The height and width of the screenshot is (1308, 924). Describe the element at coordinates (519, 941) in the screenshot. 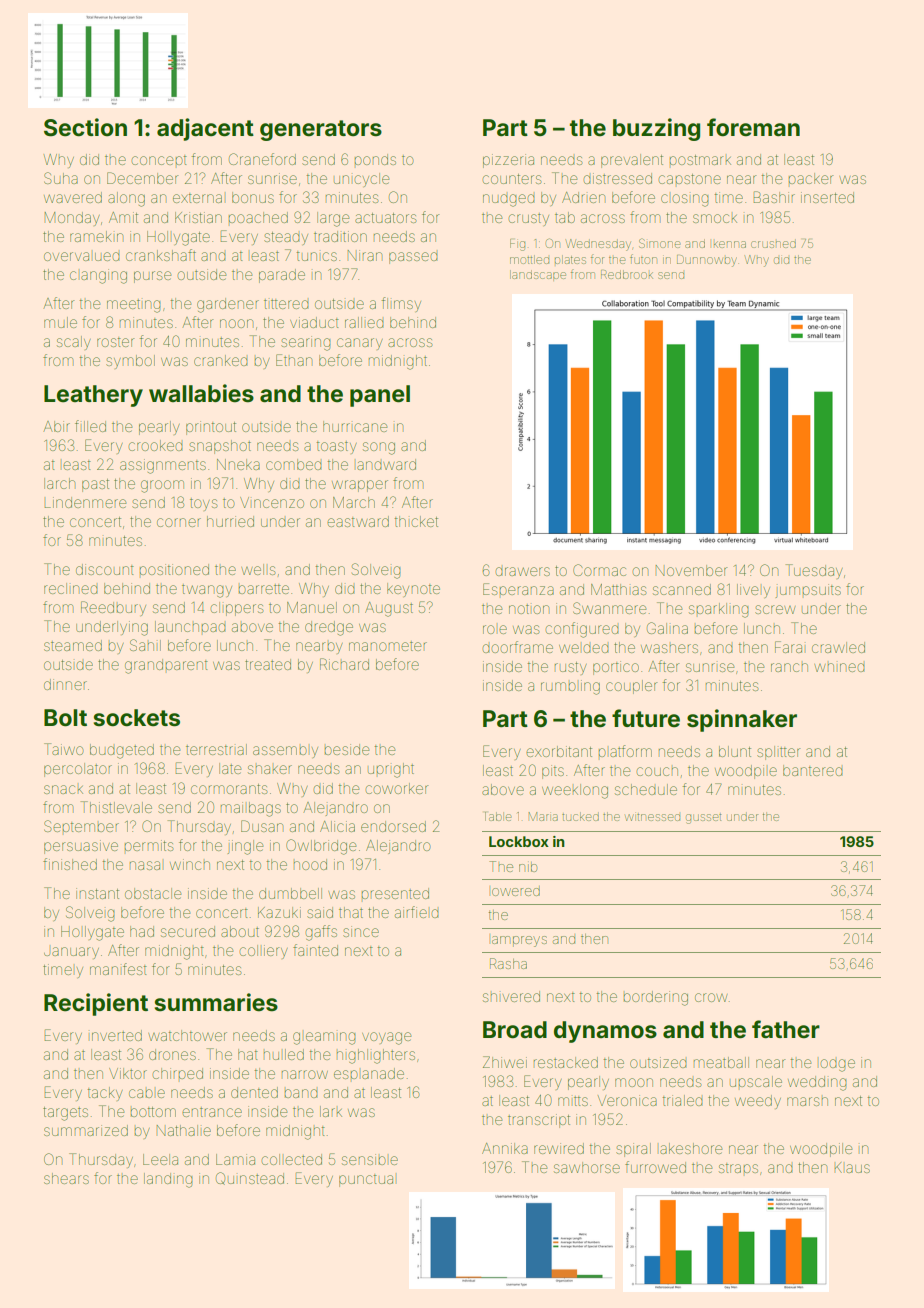

I see `lampreys` at that location.
